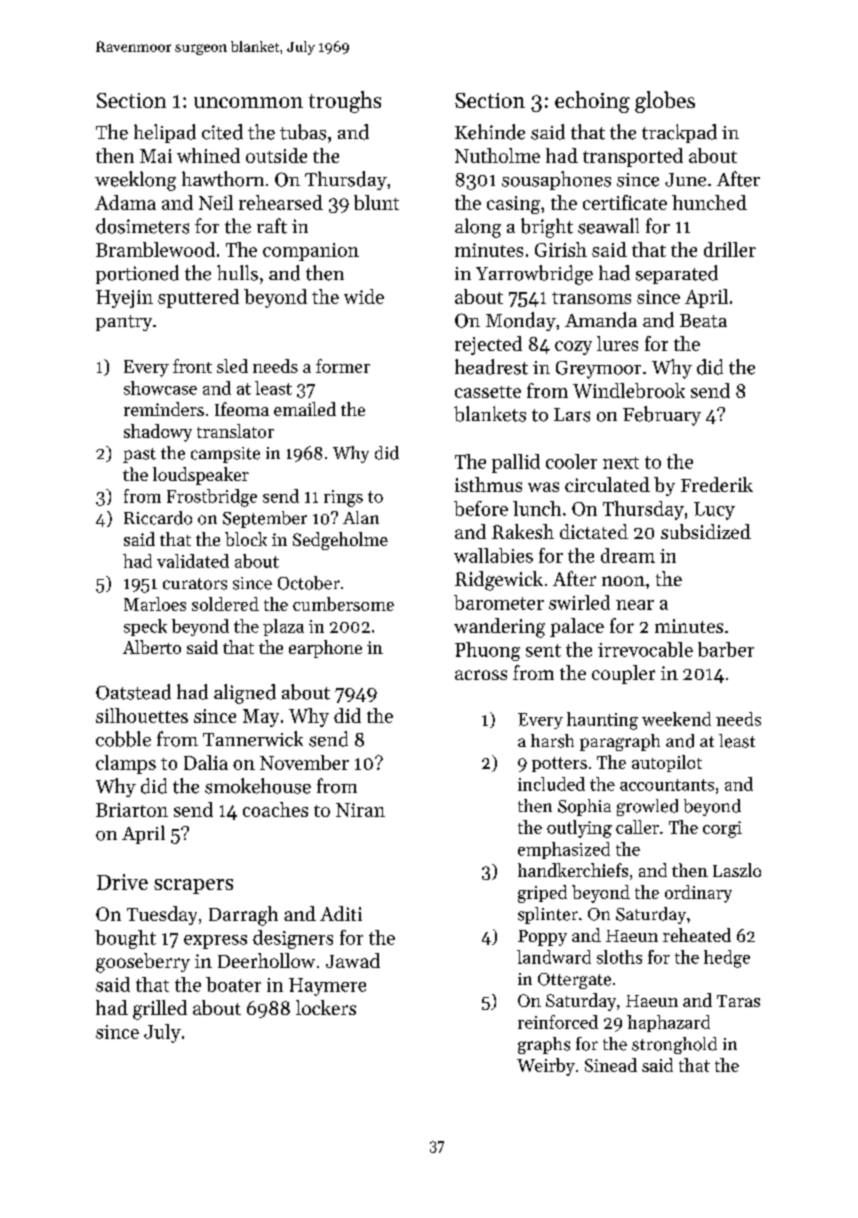 This page has width=858, height=1218. I want to click on blunt, so click(376, 202).
